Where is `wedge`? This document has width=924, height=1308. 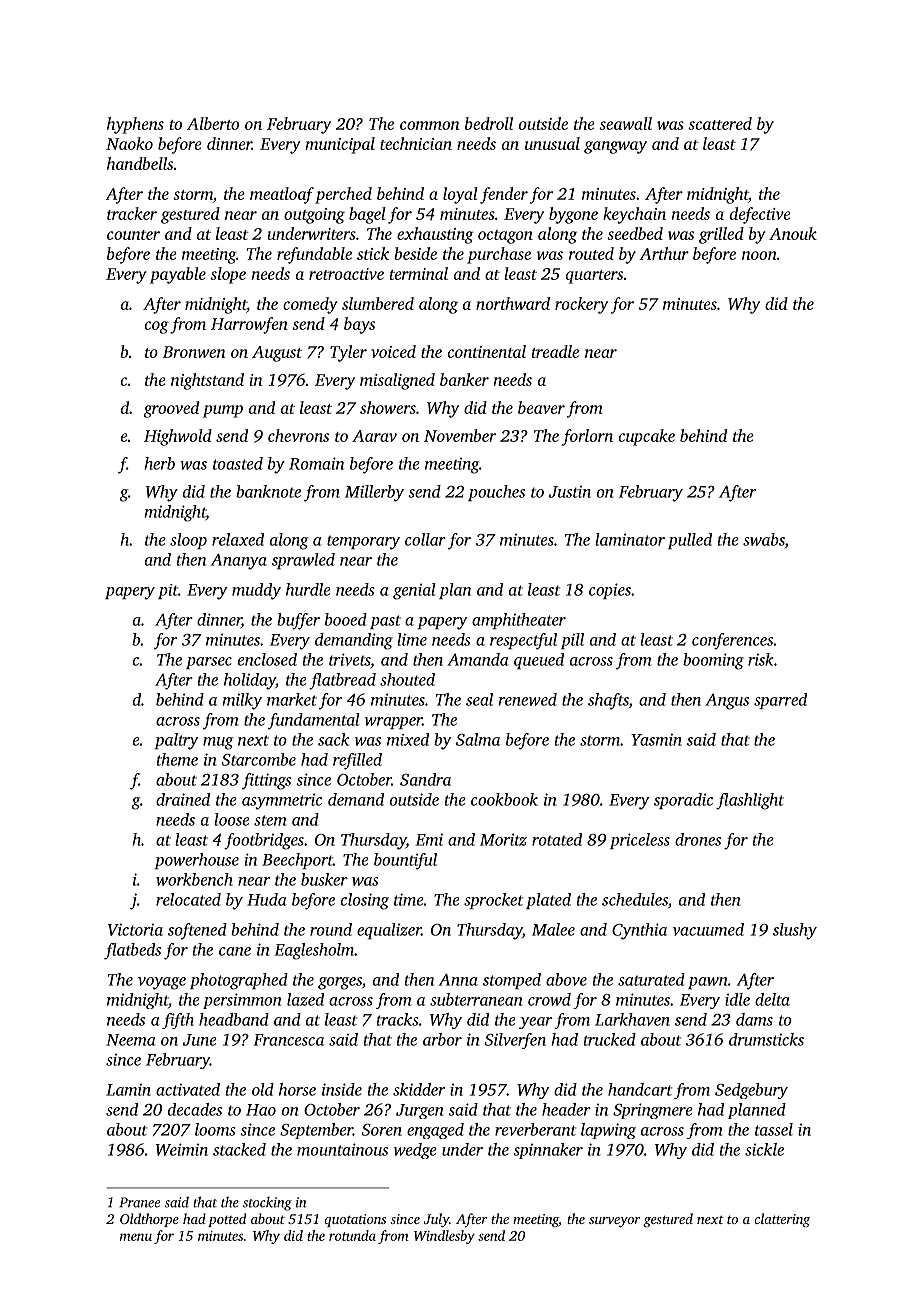
wedge is located at coordinates (415, 1151).
